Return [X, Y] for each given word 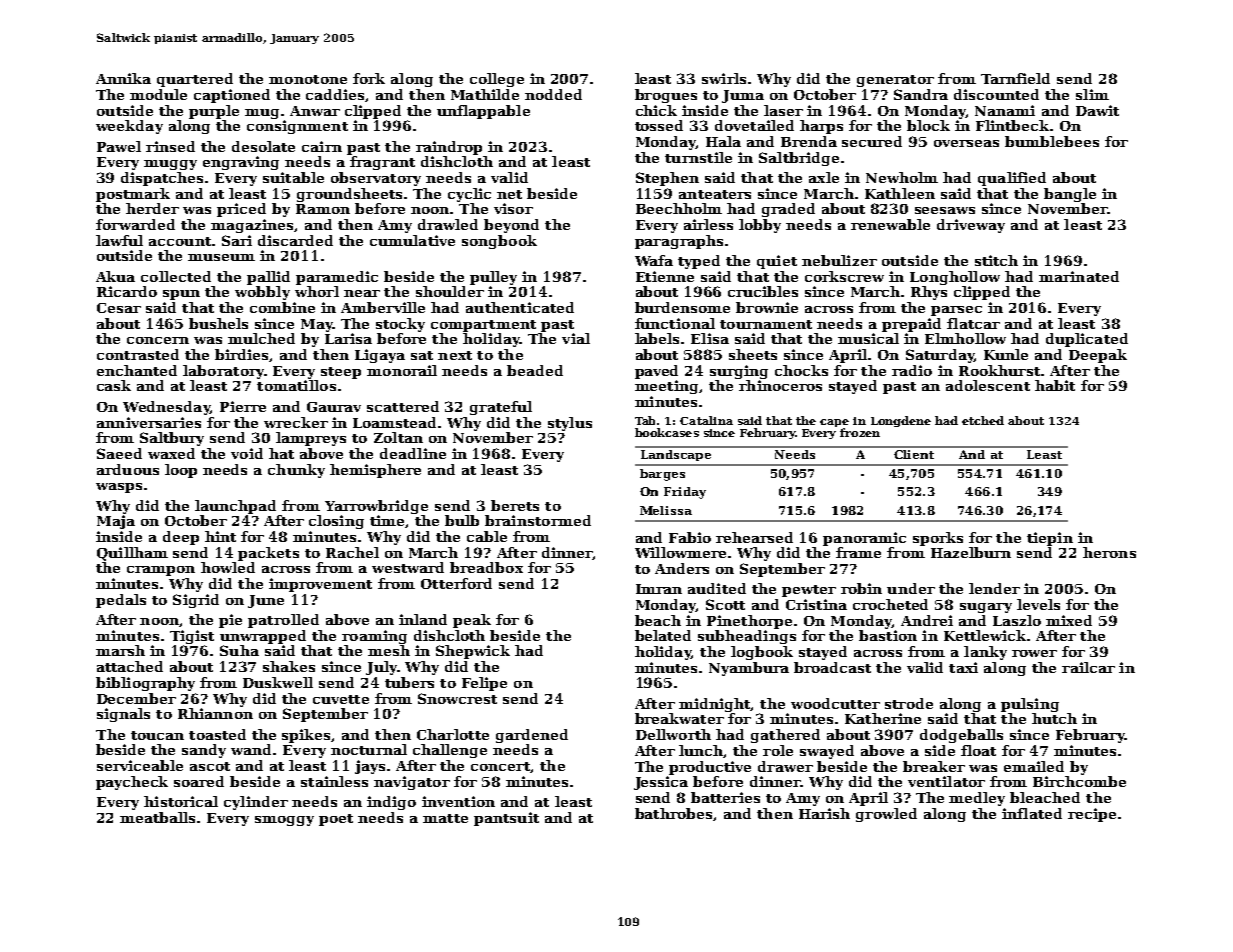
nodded [553, 94]
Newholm [902, 177]
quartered [195, 80]
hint [220, 536]
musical [868, 338]
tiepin [1050, 539]
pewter [809, 591]
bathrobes [673, 813]
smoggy [284, 821]
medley [977, 799]
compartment [483, 326]
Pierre [243, 406]
